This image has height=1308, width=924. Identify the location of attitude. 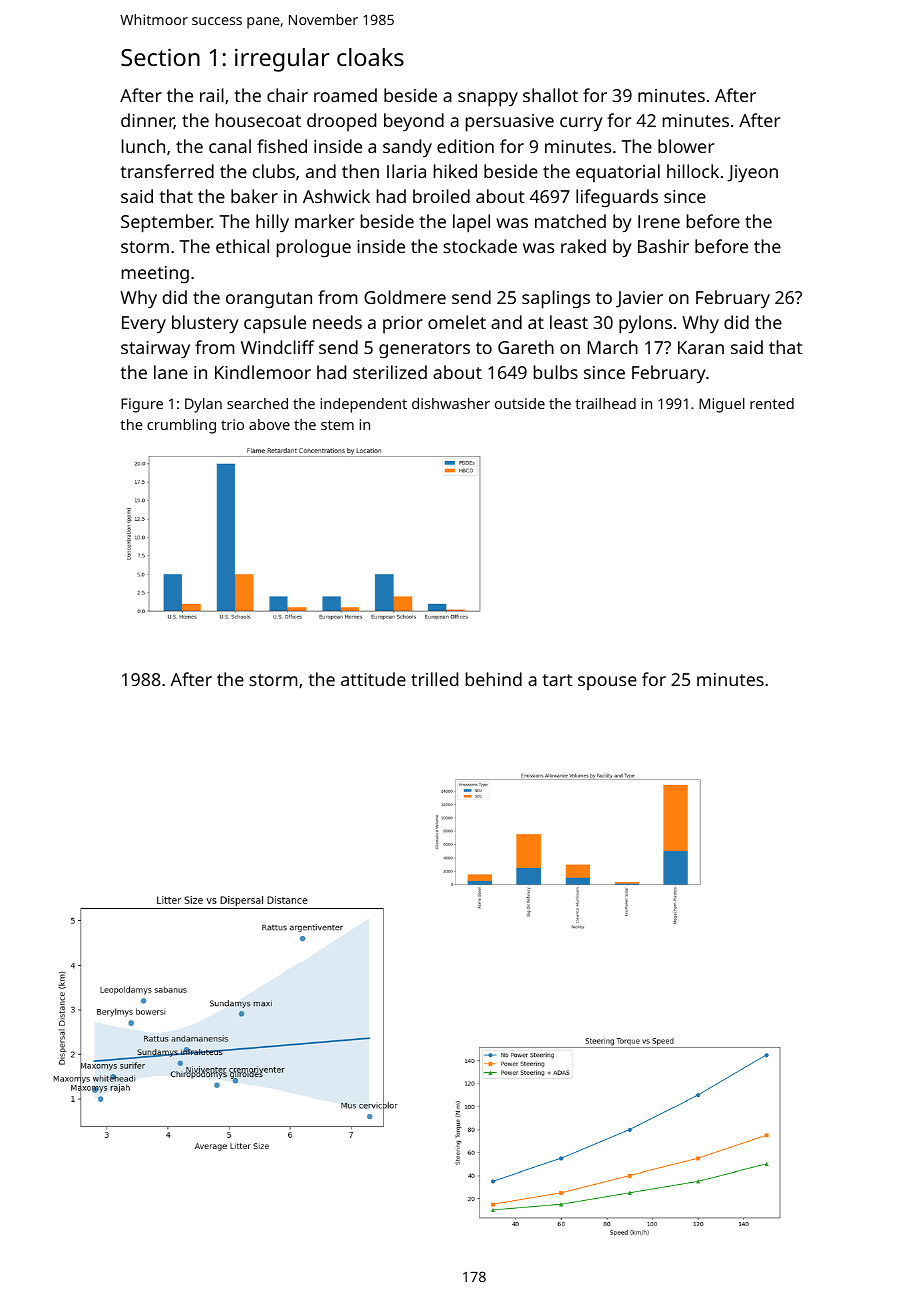
(373, 679).
